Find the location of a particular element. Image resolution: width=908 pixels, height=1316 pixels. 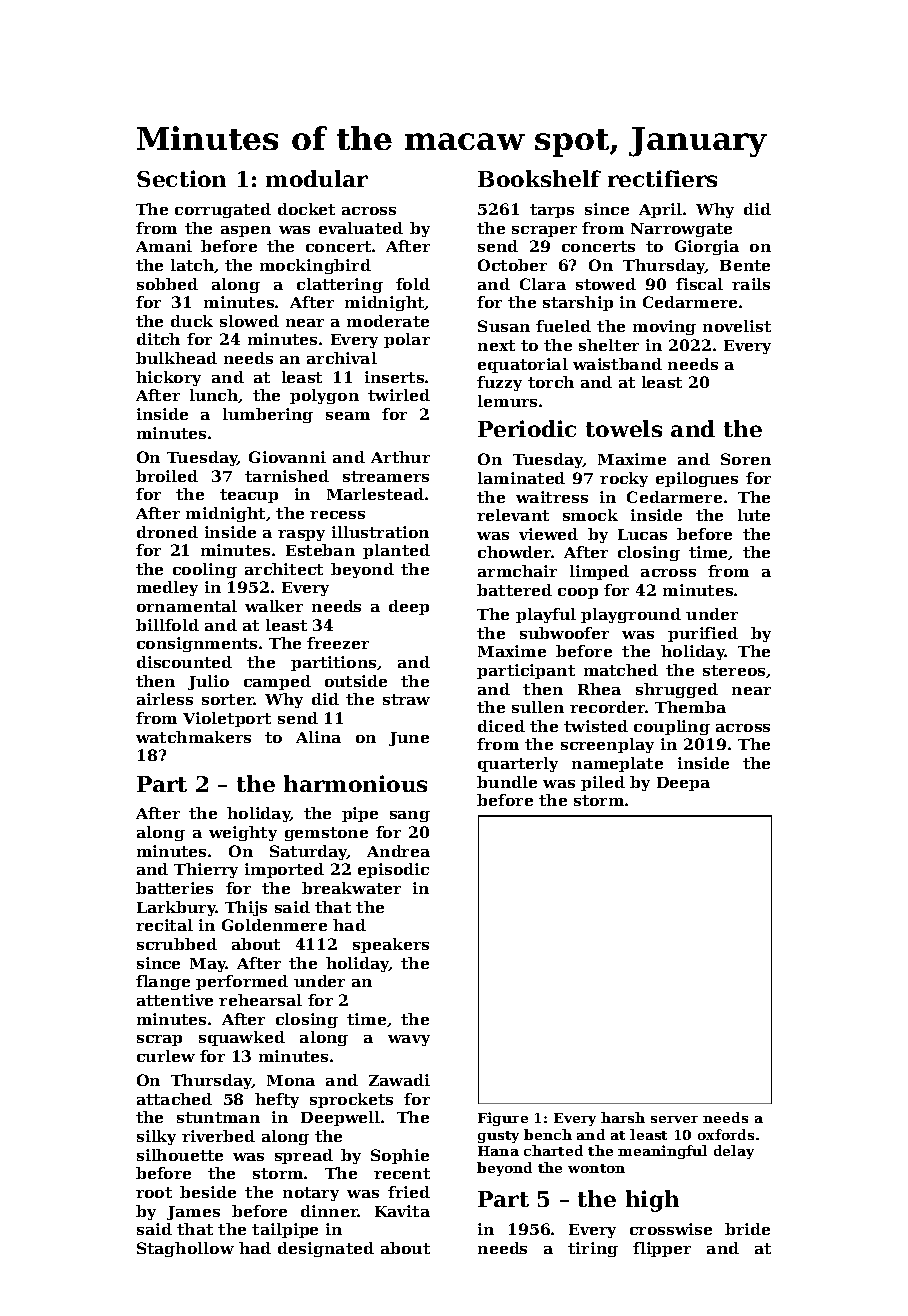

fuzzy is located at coordinates (499, 383).
